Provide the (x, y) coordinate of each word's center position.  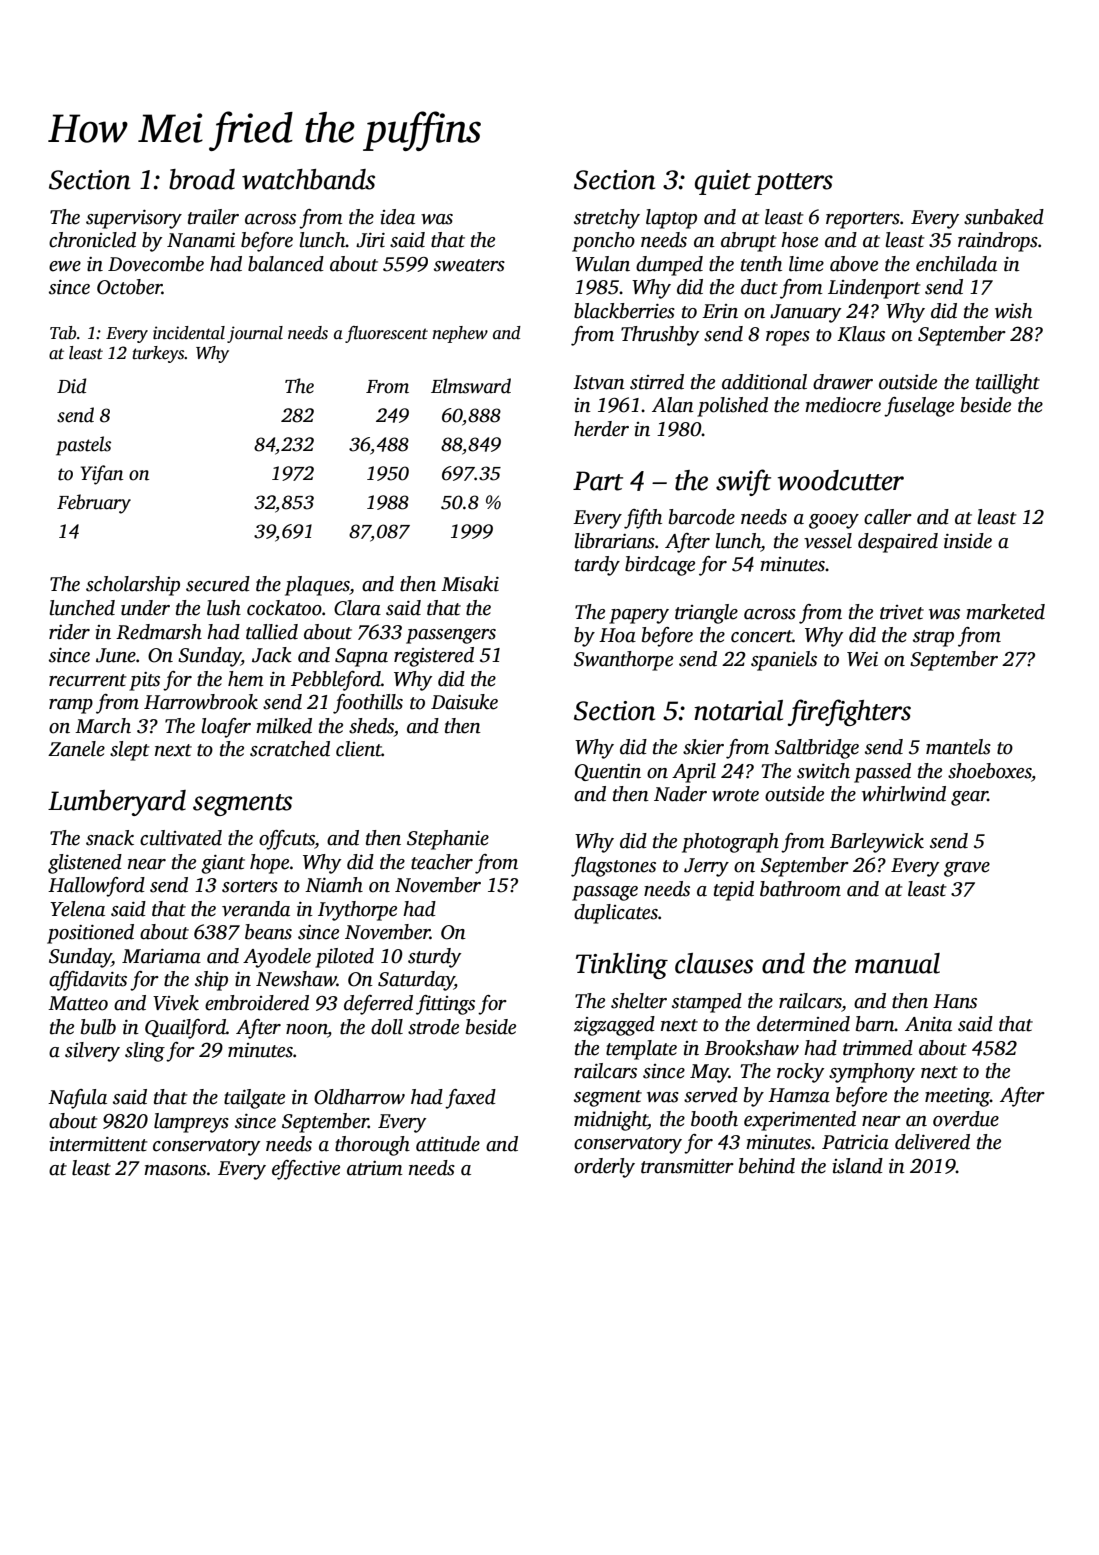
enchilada (956, 264)
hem (246, 679)
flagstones (613, 867)
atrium (375, 1168)
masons (175, 1170)
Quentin (608, 772)
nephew (460, 334)
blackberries (624, 311)
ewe (65, 266)
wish (1013, 311)
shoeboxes (990, 772)
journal (255, 334)
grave (967, 869)
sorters (250, 886)
